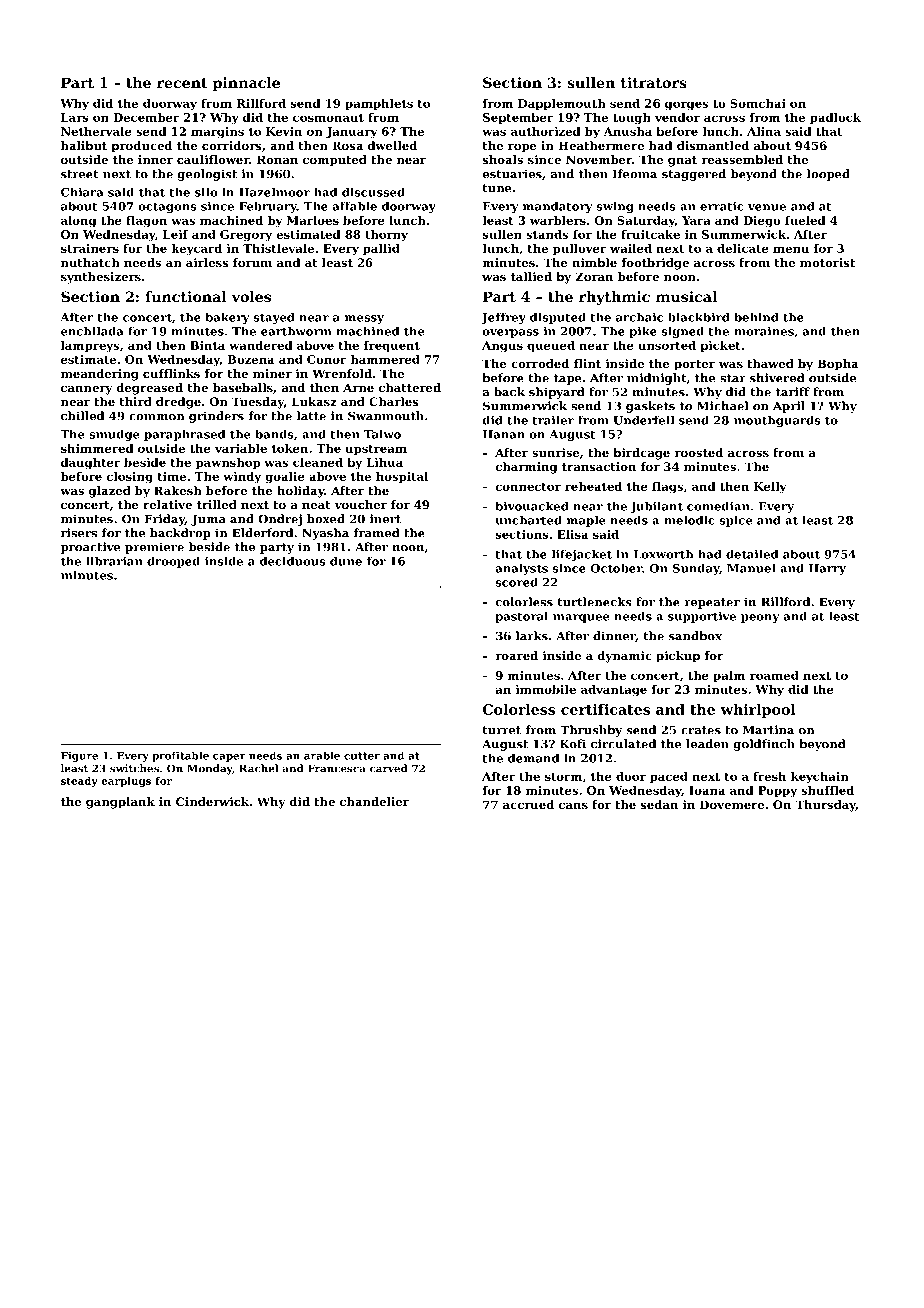 Image resolution: width=924 pixels, height=1308 pixels. I want to click on titrators, so click(654, 82).
